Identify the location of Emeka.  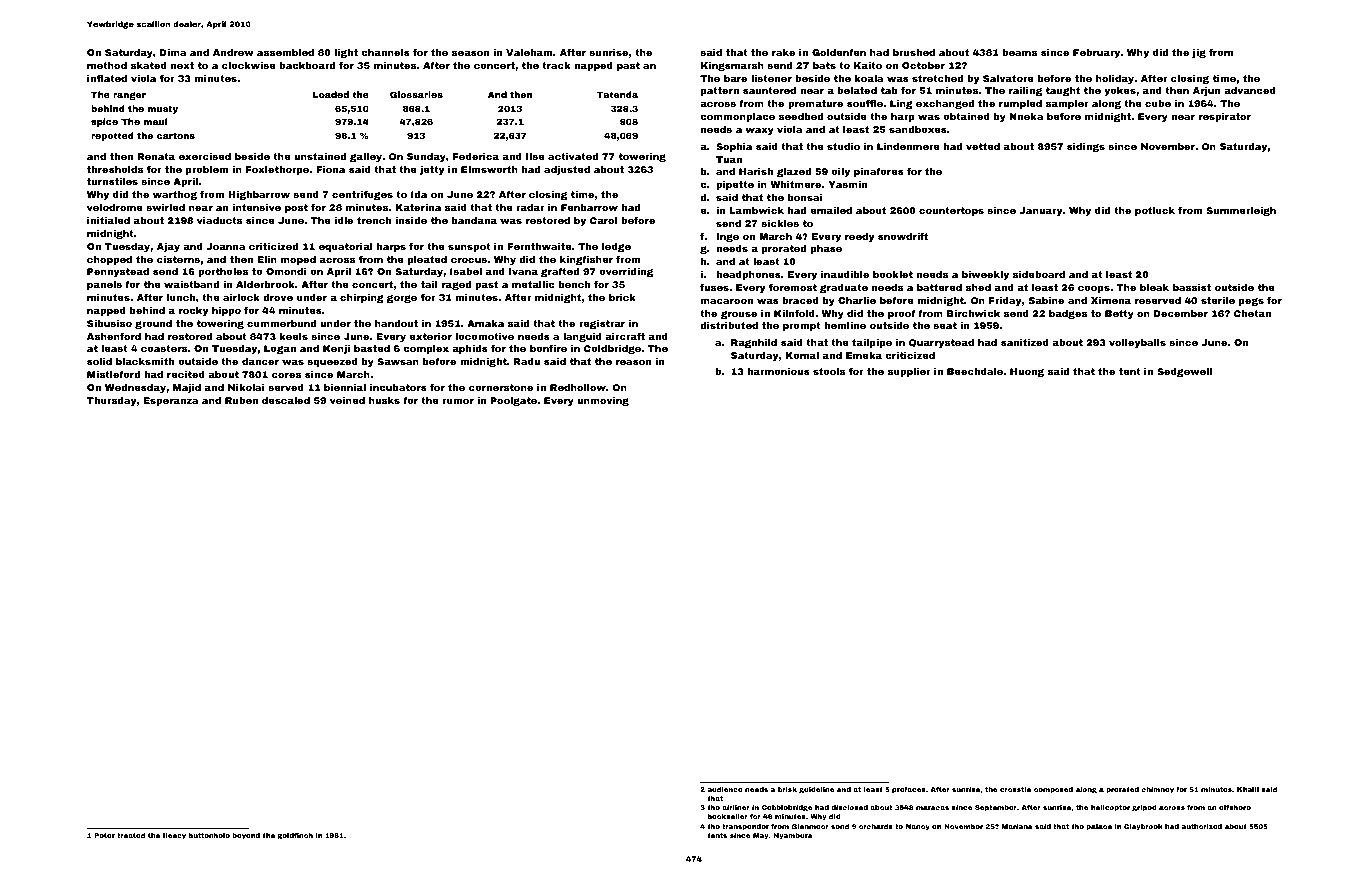
(864, 355).
